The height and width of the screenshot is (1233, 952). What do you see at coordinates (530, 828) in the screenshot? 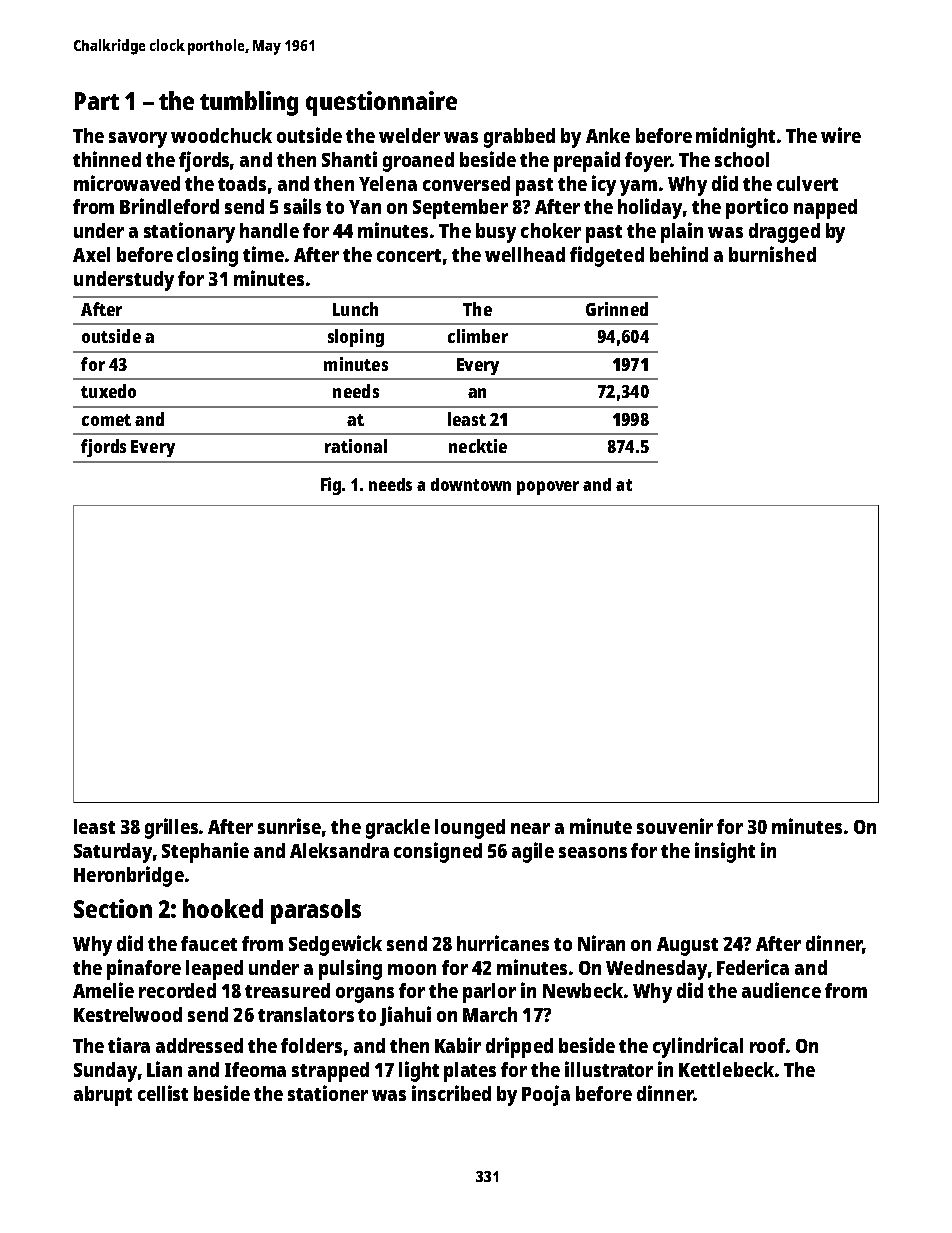
I see `near` at bounding box center [530, 828].
